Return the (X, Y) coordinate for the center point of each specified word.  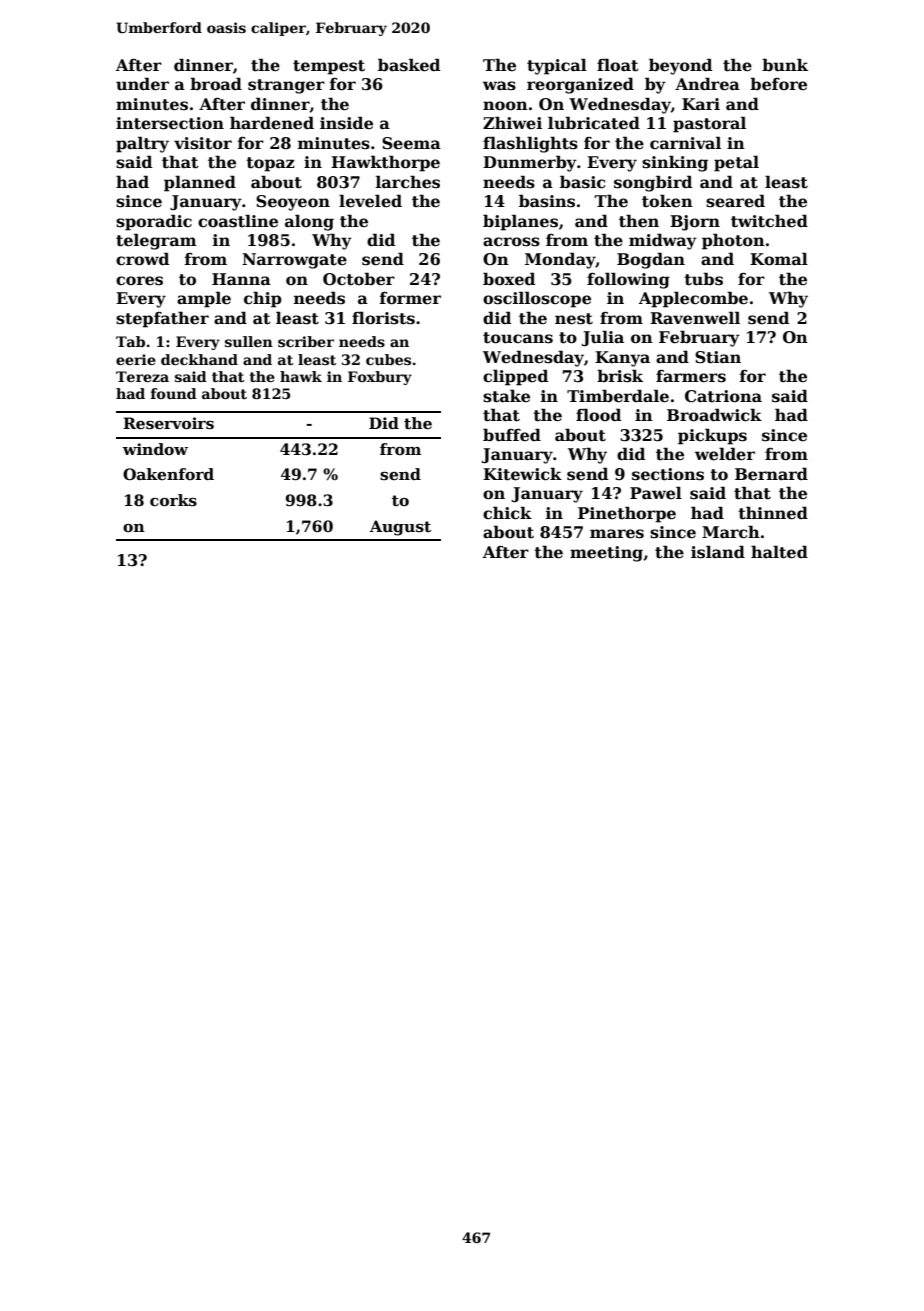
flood (598, 415)
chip (263, 299)
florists (383, 318)
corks (173, 500)
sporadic (154, 222)
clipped (515, 377)
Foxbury (380, 378)
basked (409, 65)
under (142, 84)
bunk (785, 64)
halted (779, 552)
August (400, 528)
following (628, 280)
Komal (779, 259)
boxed (509, 279)
